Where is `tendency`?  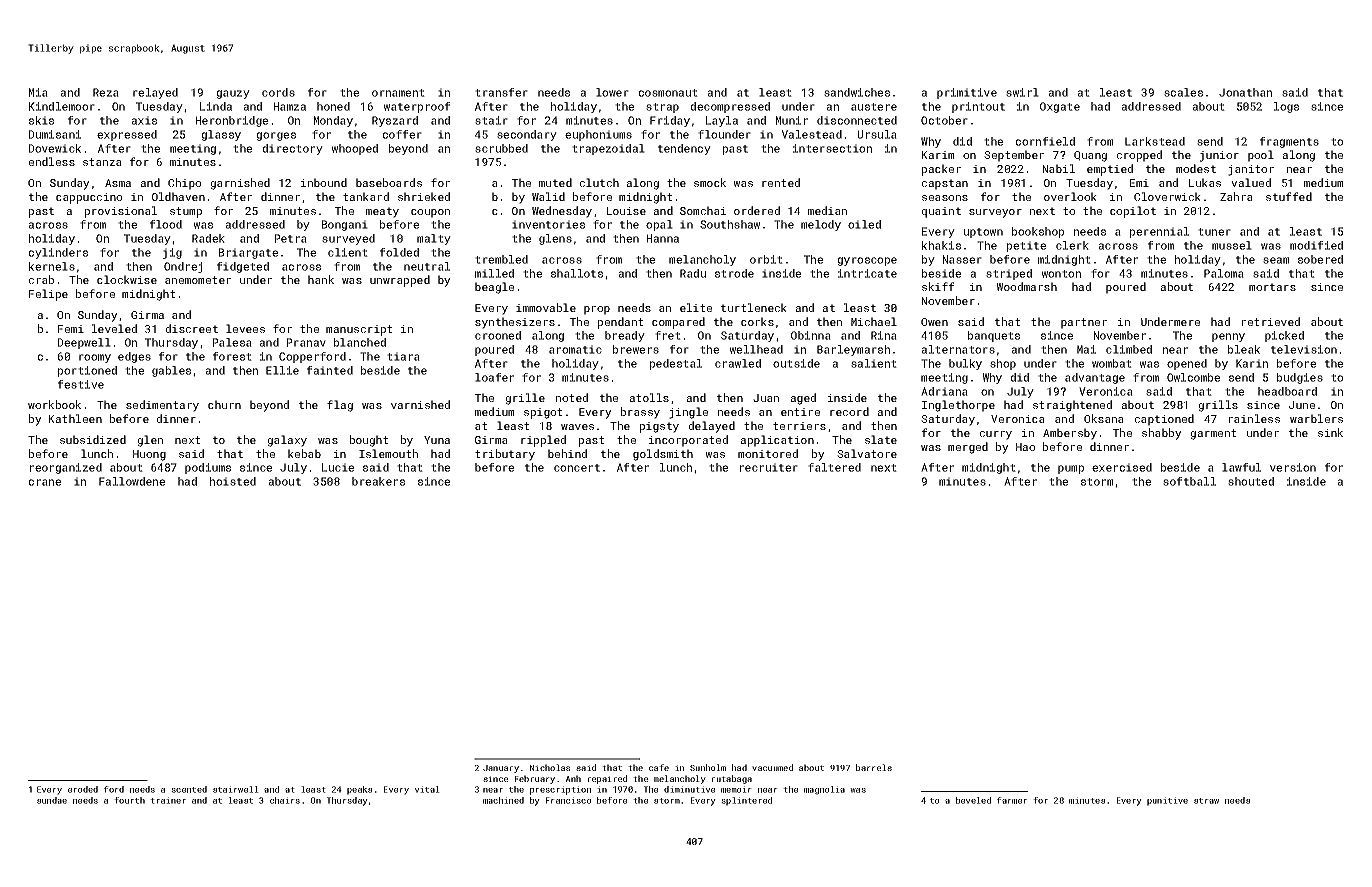
tendency is located at coordinates (684, 149).
